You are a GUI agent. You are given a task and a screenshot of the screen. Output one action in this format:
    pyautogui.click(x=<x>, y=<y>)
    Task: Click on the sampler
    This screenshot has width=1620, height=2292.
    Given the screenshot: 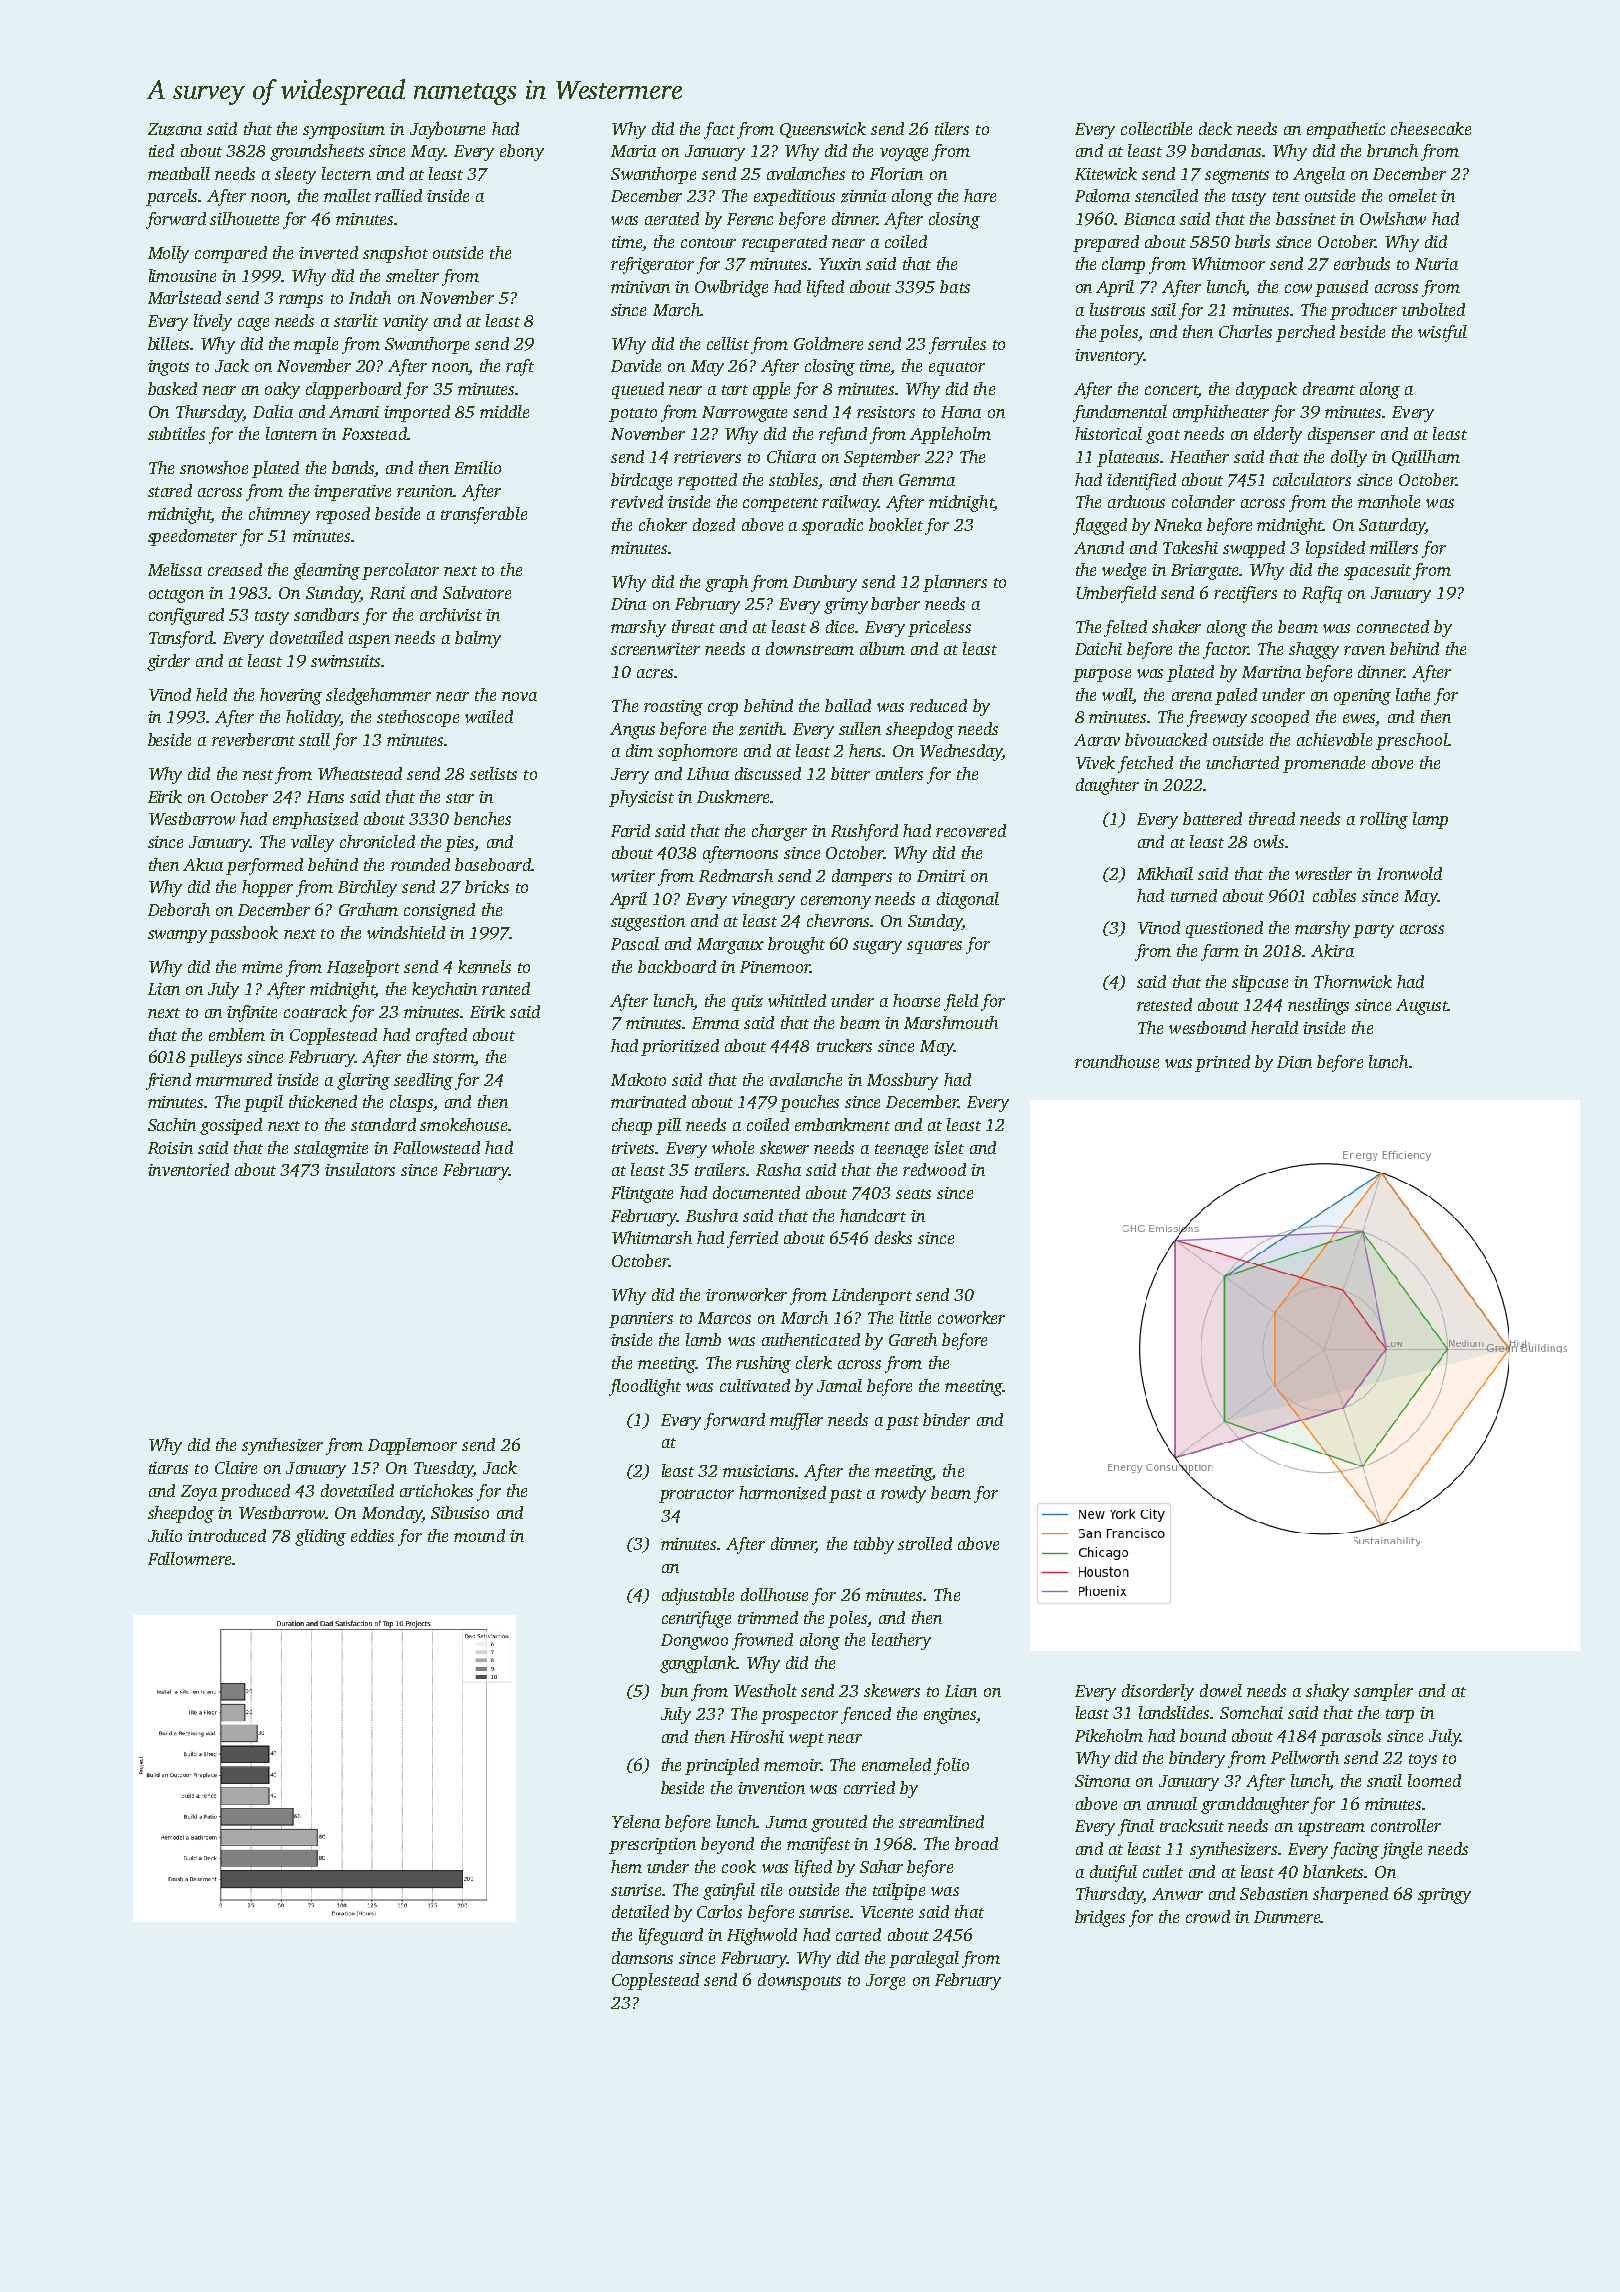 What is the action you would take?
    pyautogui.click(x=1383, y=1692)
